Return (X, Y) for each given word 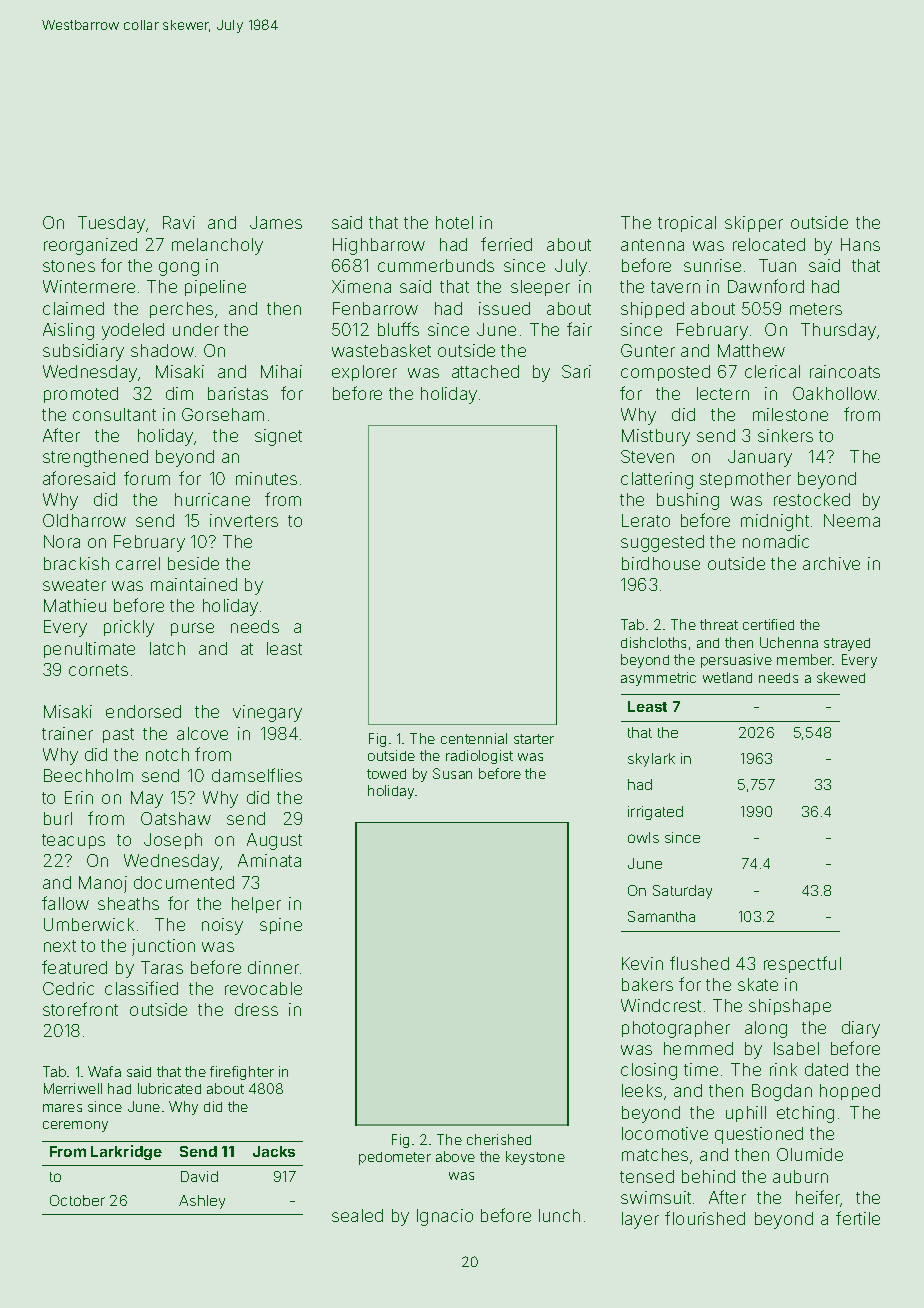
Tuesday (111, 224)
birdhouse (661, 563)
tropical (687, 224)
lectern (723, 393)
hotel (454, 222)
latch (167, 648)
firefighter (242, 1073)
